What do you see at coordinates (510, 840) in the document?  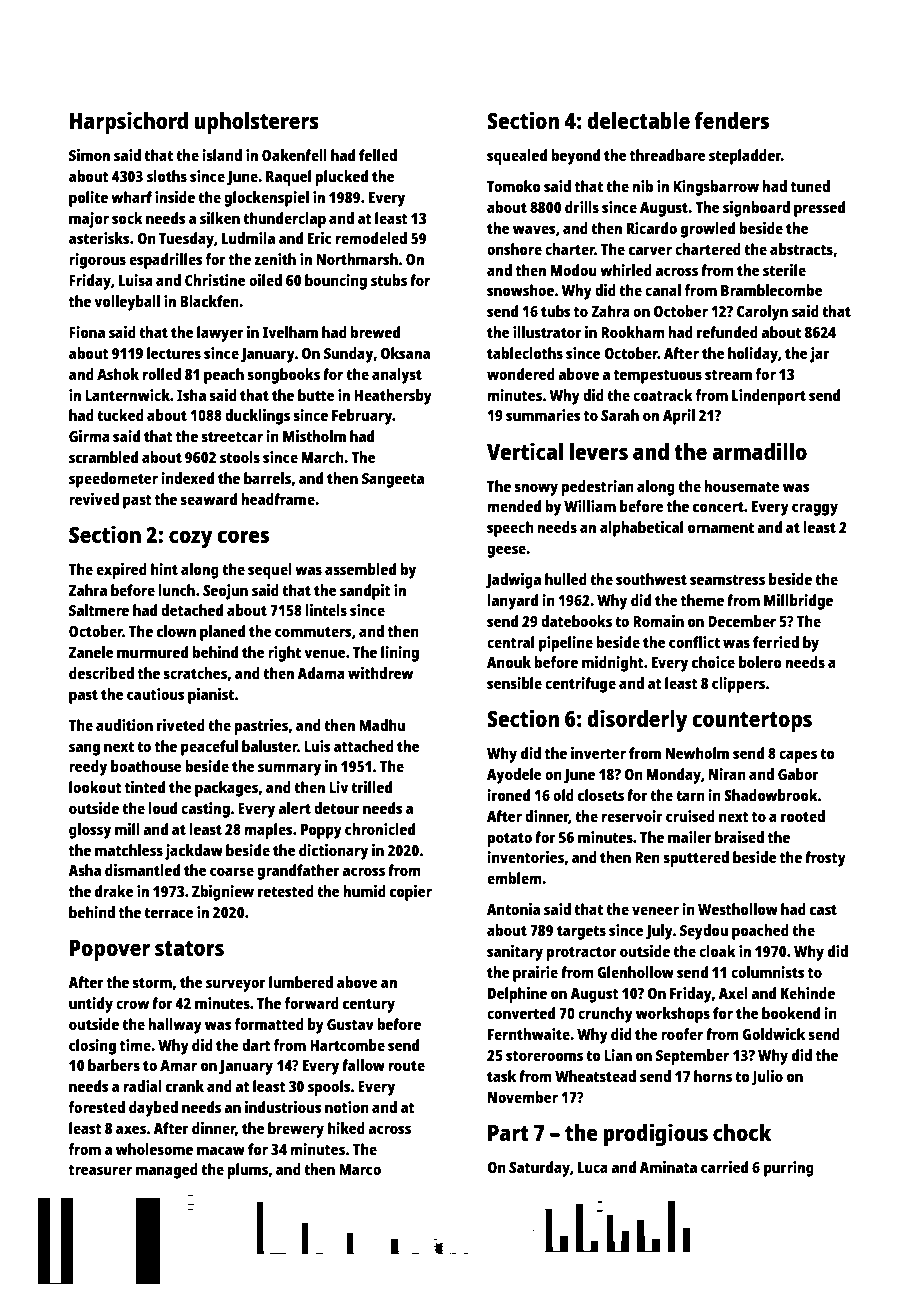 I see `potato` at bounding box center [510, 840].
